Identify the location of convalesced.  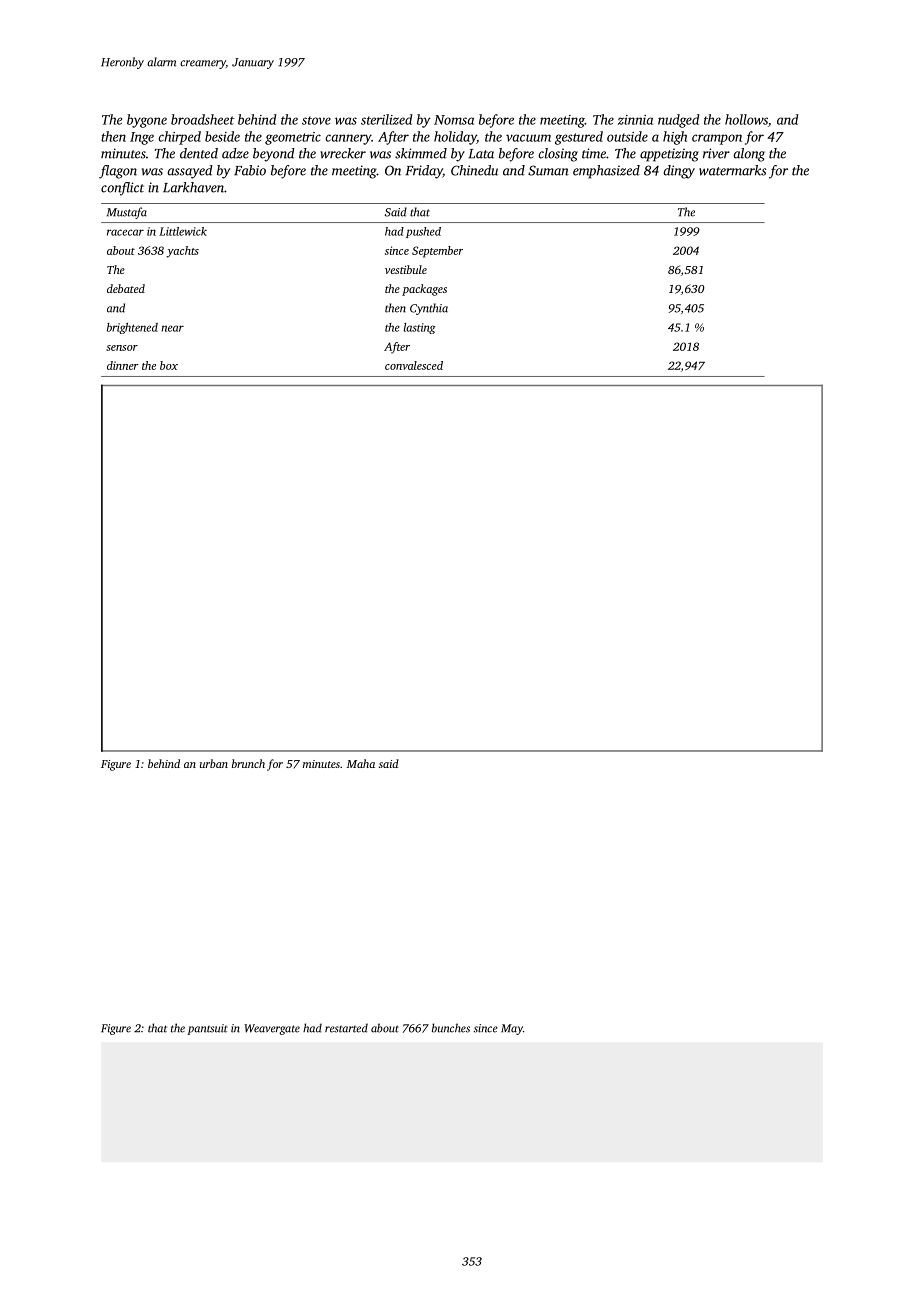
(414, 365).
